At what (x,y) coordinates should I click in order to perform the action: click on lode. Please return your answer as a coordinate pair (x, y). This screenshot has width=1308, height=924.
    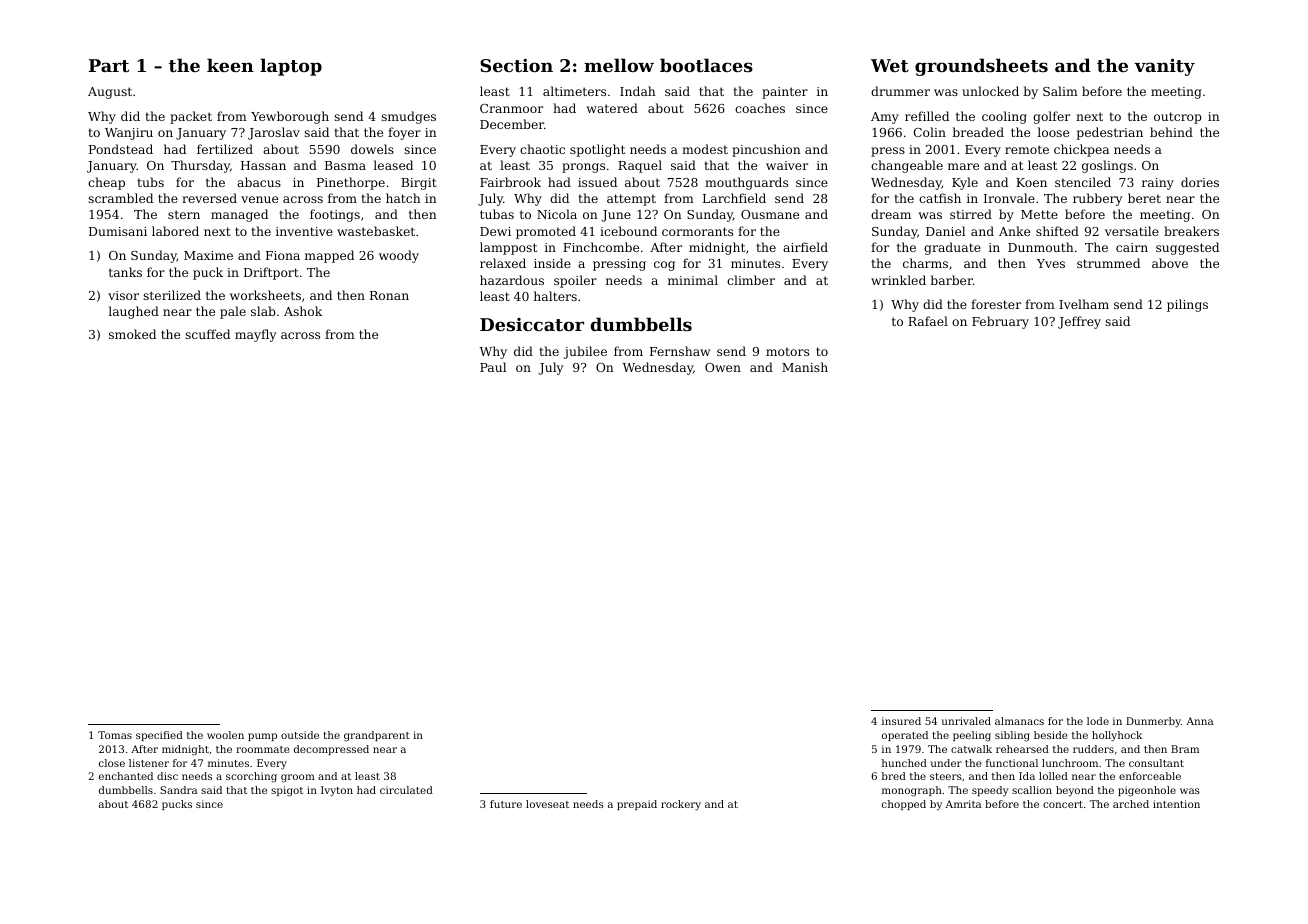
    Looking at the image, I should click on (1098, 721).
